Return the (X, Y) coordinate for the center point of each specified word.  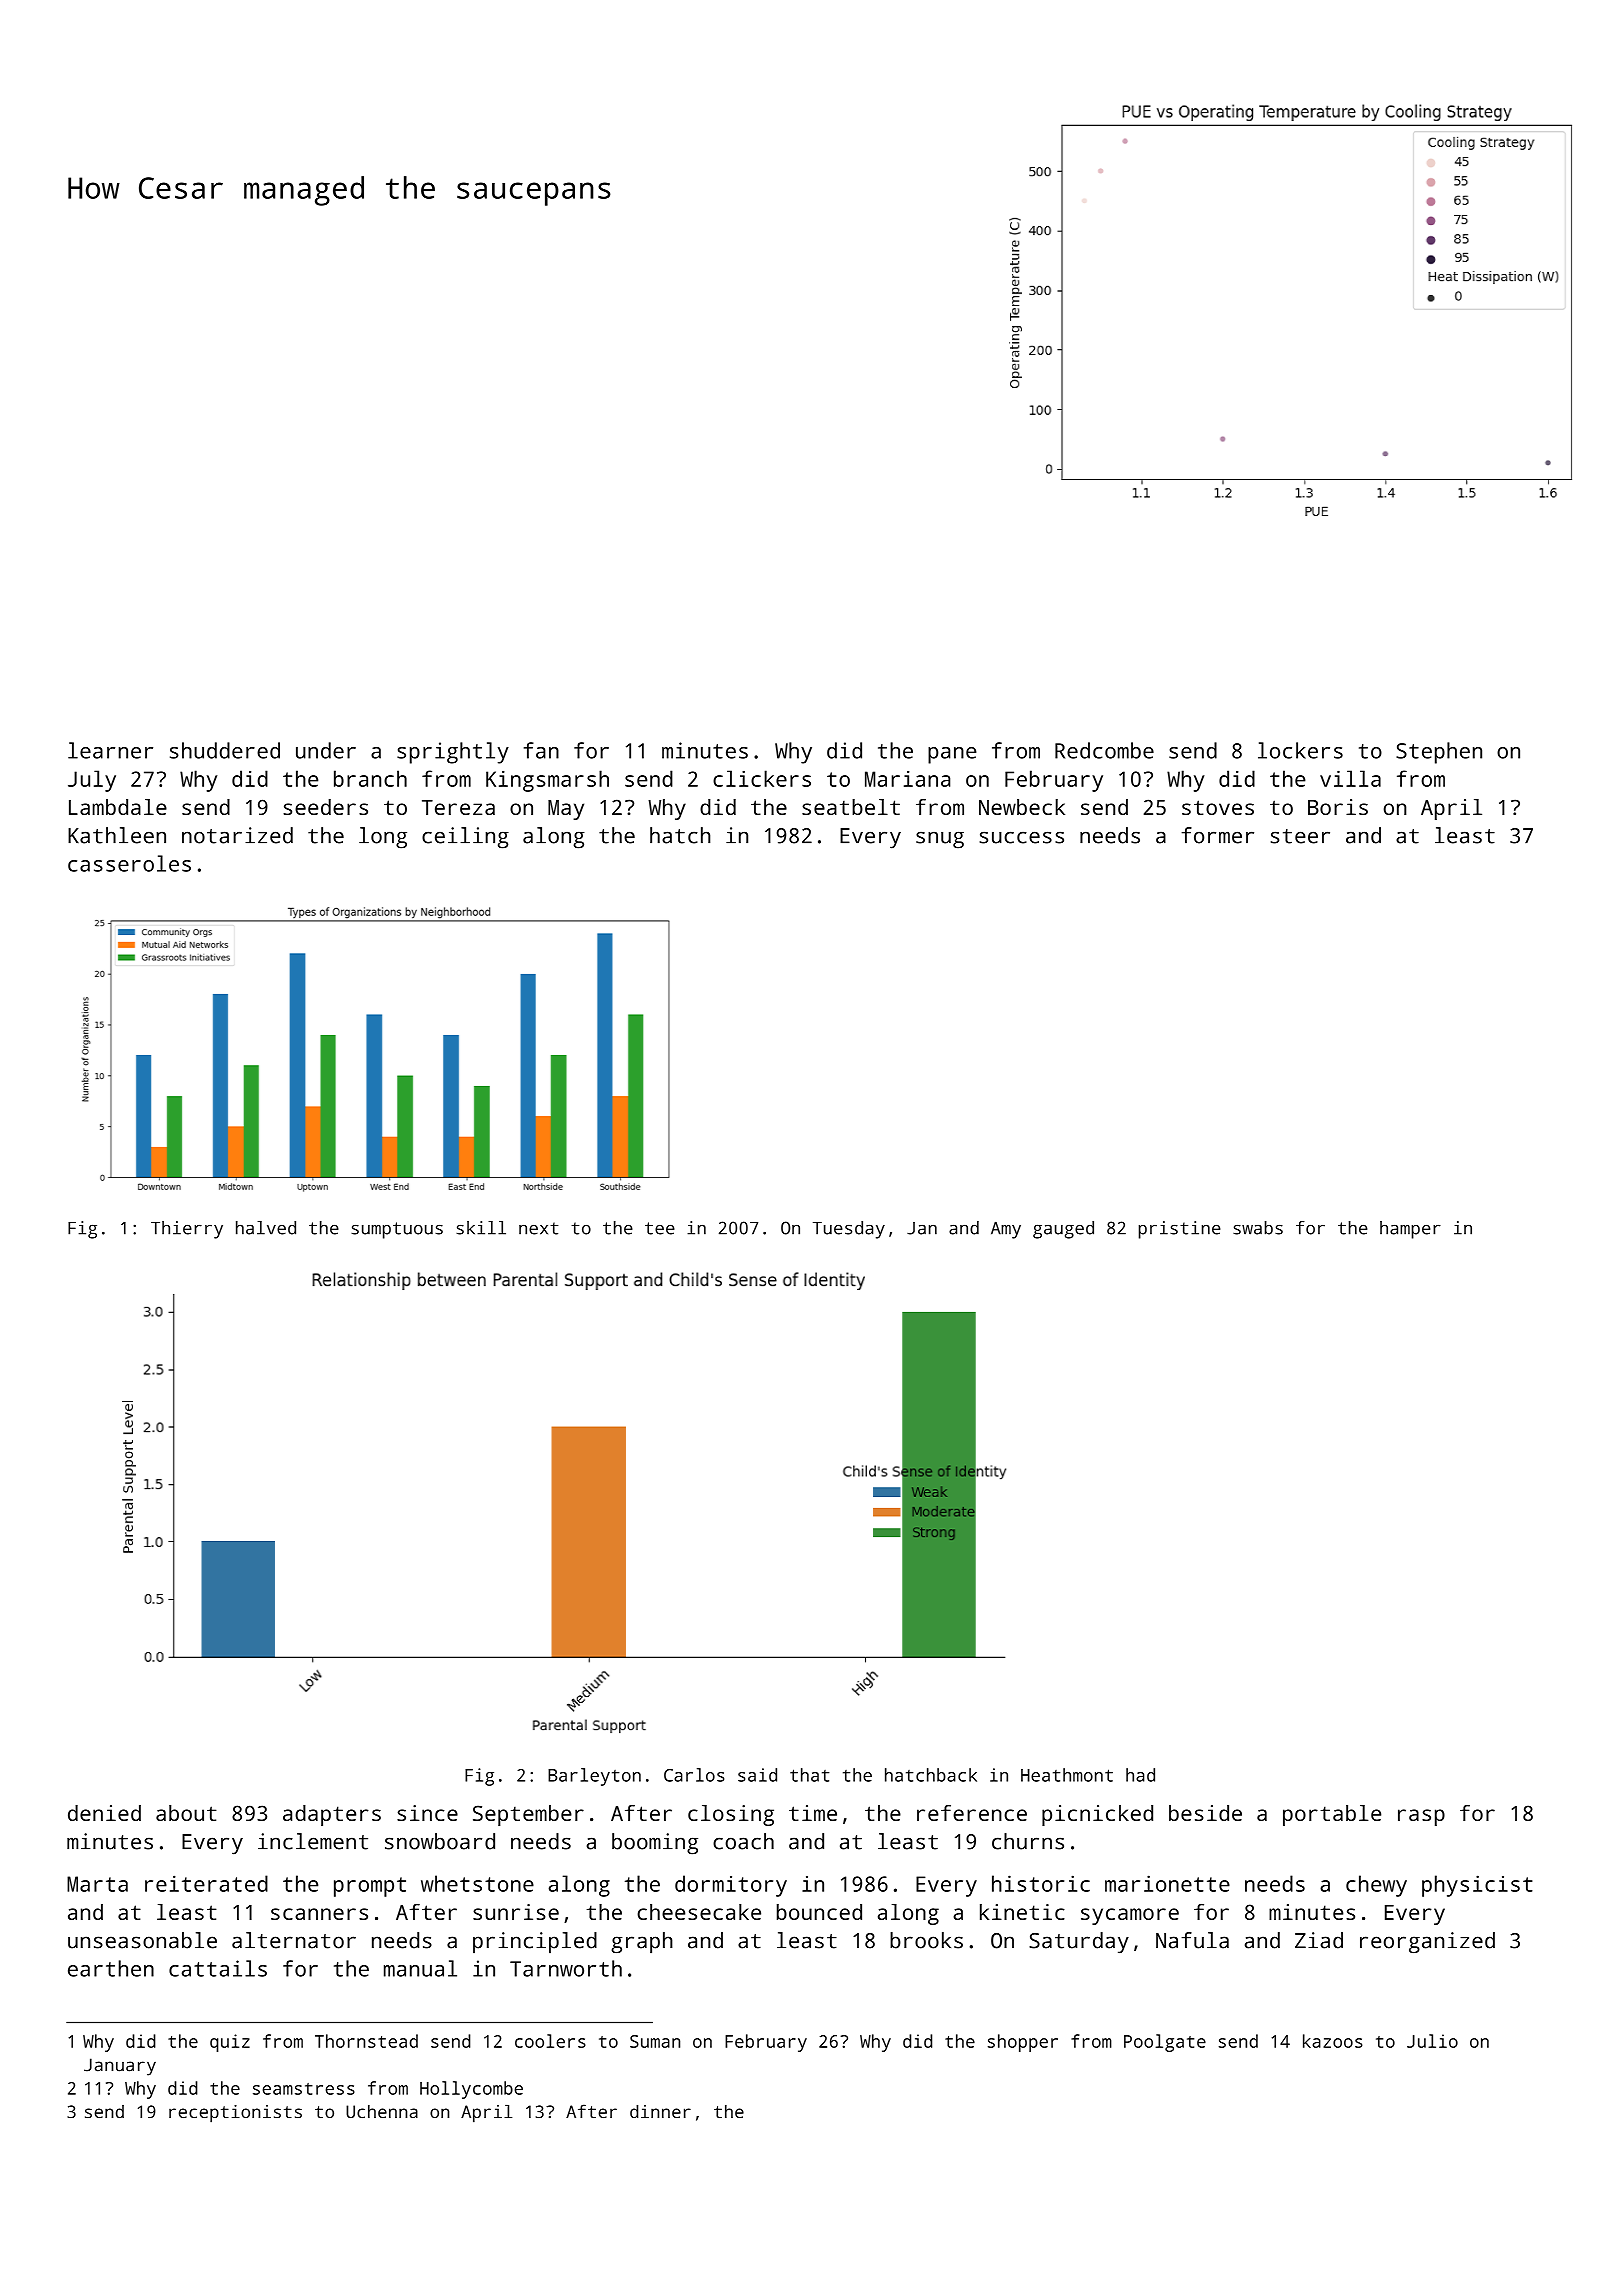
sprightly (453, 753)
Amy (1006, 1230)
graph (642, 1943)
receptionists (235, 2114)
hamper (1410, 1230)
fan (541, 750)
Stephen (1439, 753)
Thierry (187, 1230)
